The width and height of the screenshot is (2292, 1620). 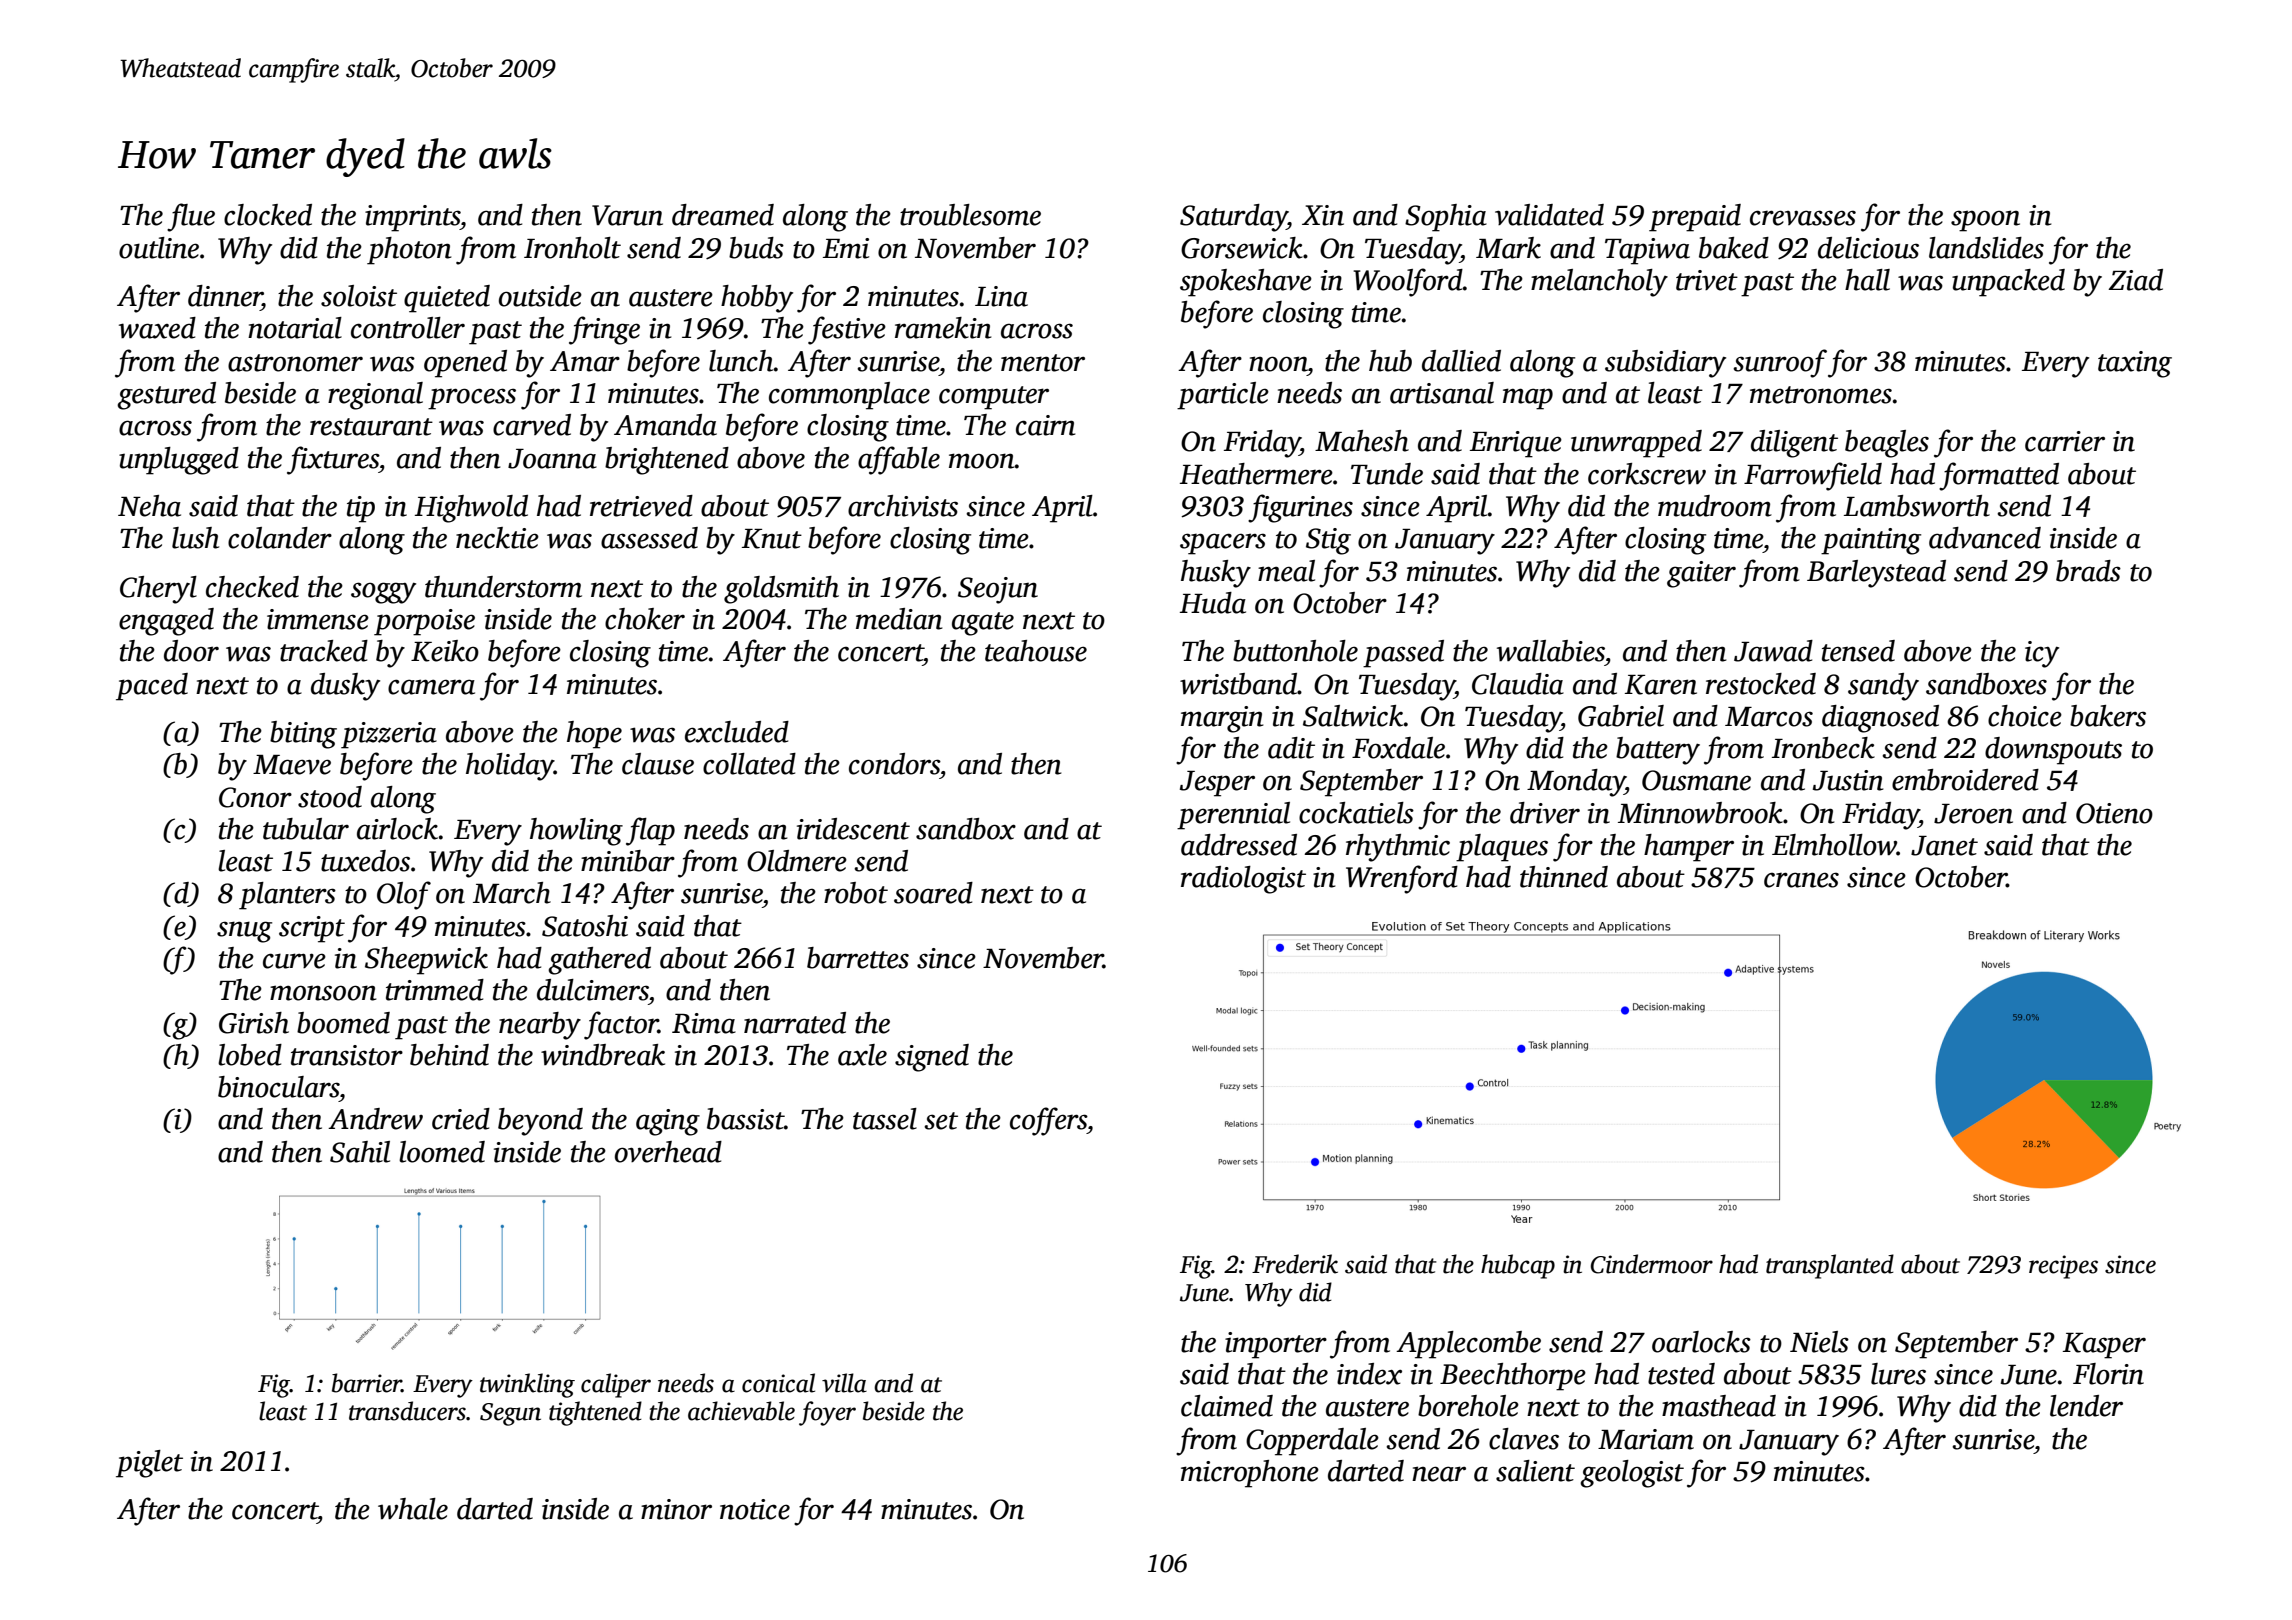 What do you see at coordinates (853, 829) in the screenshot?
I see `iridescent` at bounding box center [853, 829].
